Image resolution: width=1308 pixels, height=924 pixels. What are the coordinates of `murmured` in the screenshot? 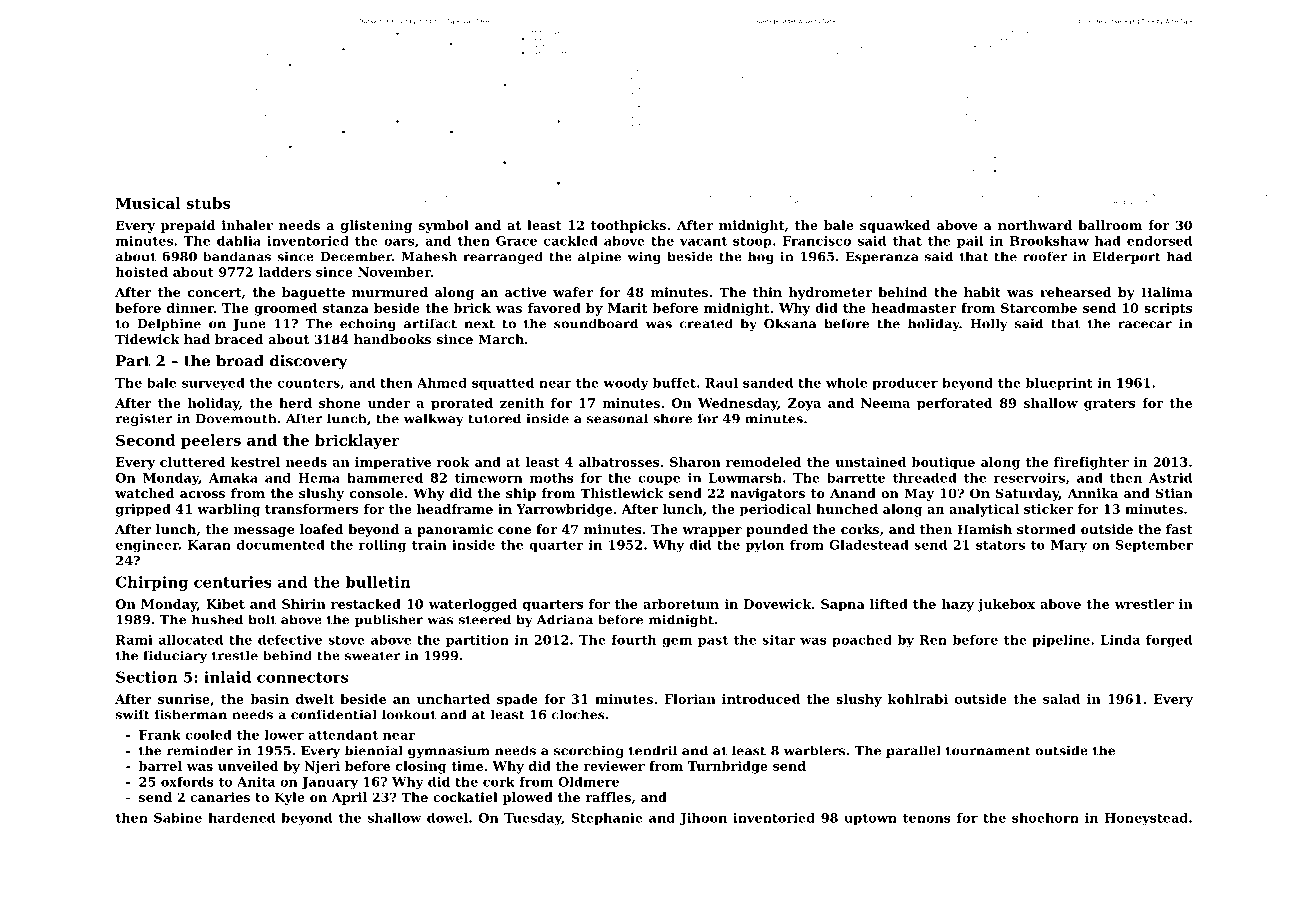 It's located at (390, 292).
